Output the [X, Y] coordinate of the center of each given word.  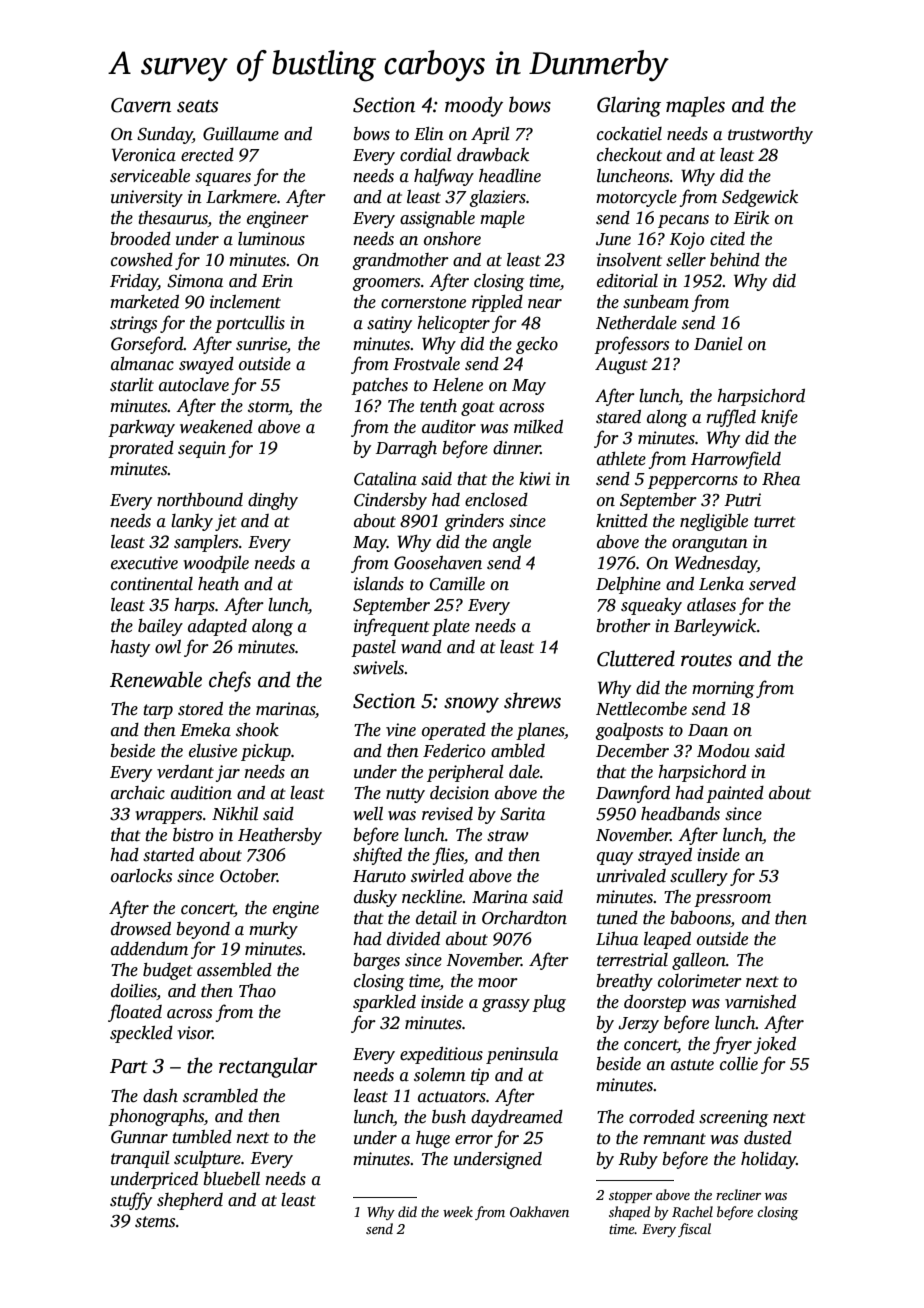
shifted [377, 856]
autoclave [194, 385]
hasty [130, 648]
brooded [141, 239]
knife [779, 418]
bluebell [232, 1179]
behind [735, 260]
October [248, 876]
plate [451, 627]
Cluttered [636, 658]
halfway [444, 177]
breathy [625, 982]
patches [379, 386]
